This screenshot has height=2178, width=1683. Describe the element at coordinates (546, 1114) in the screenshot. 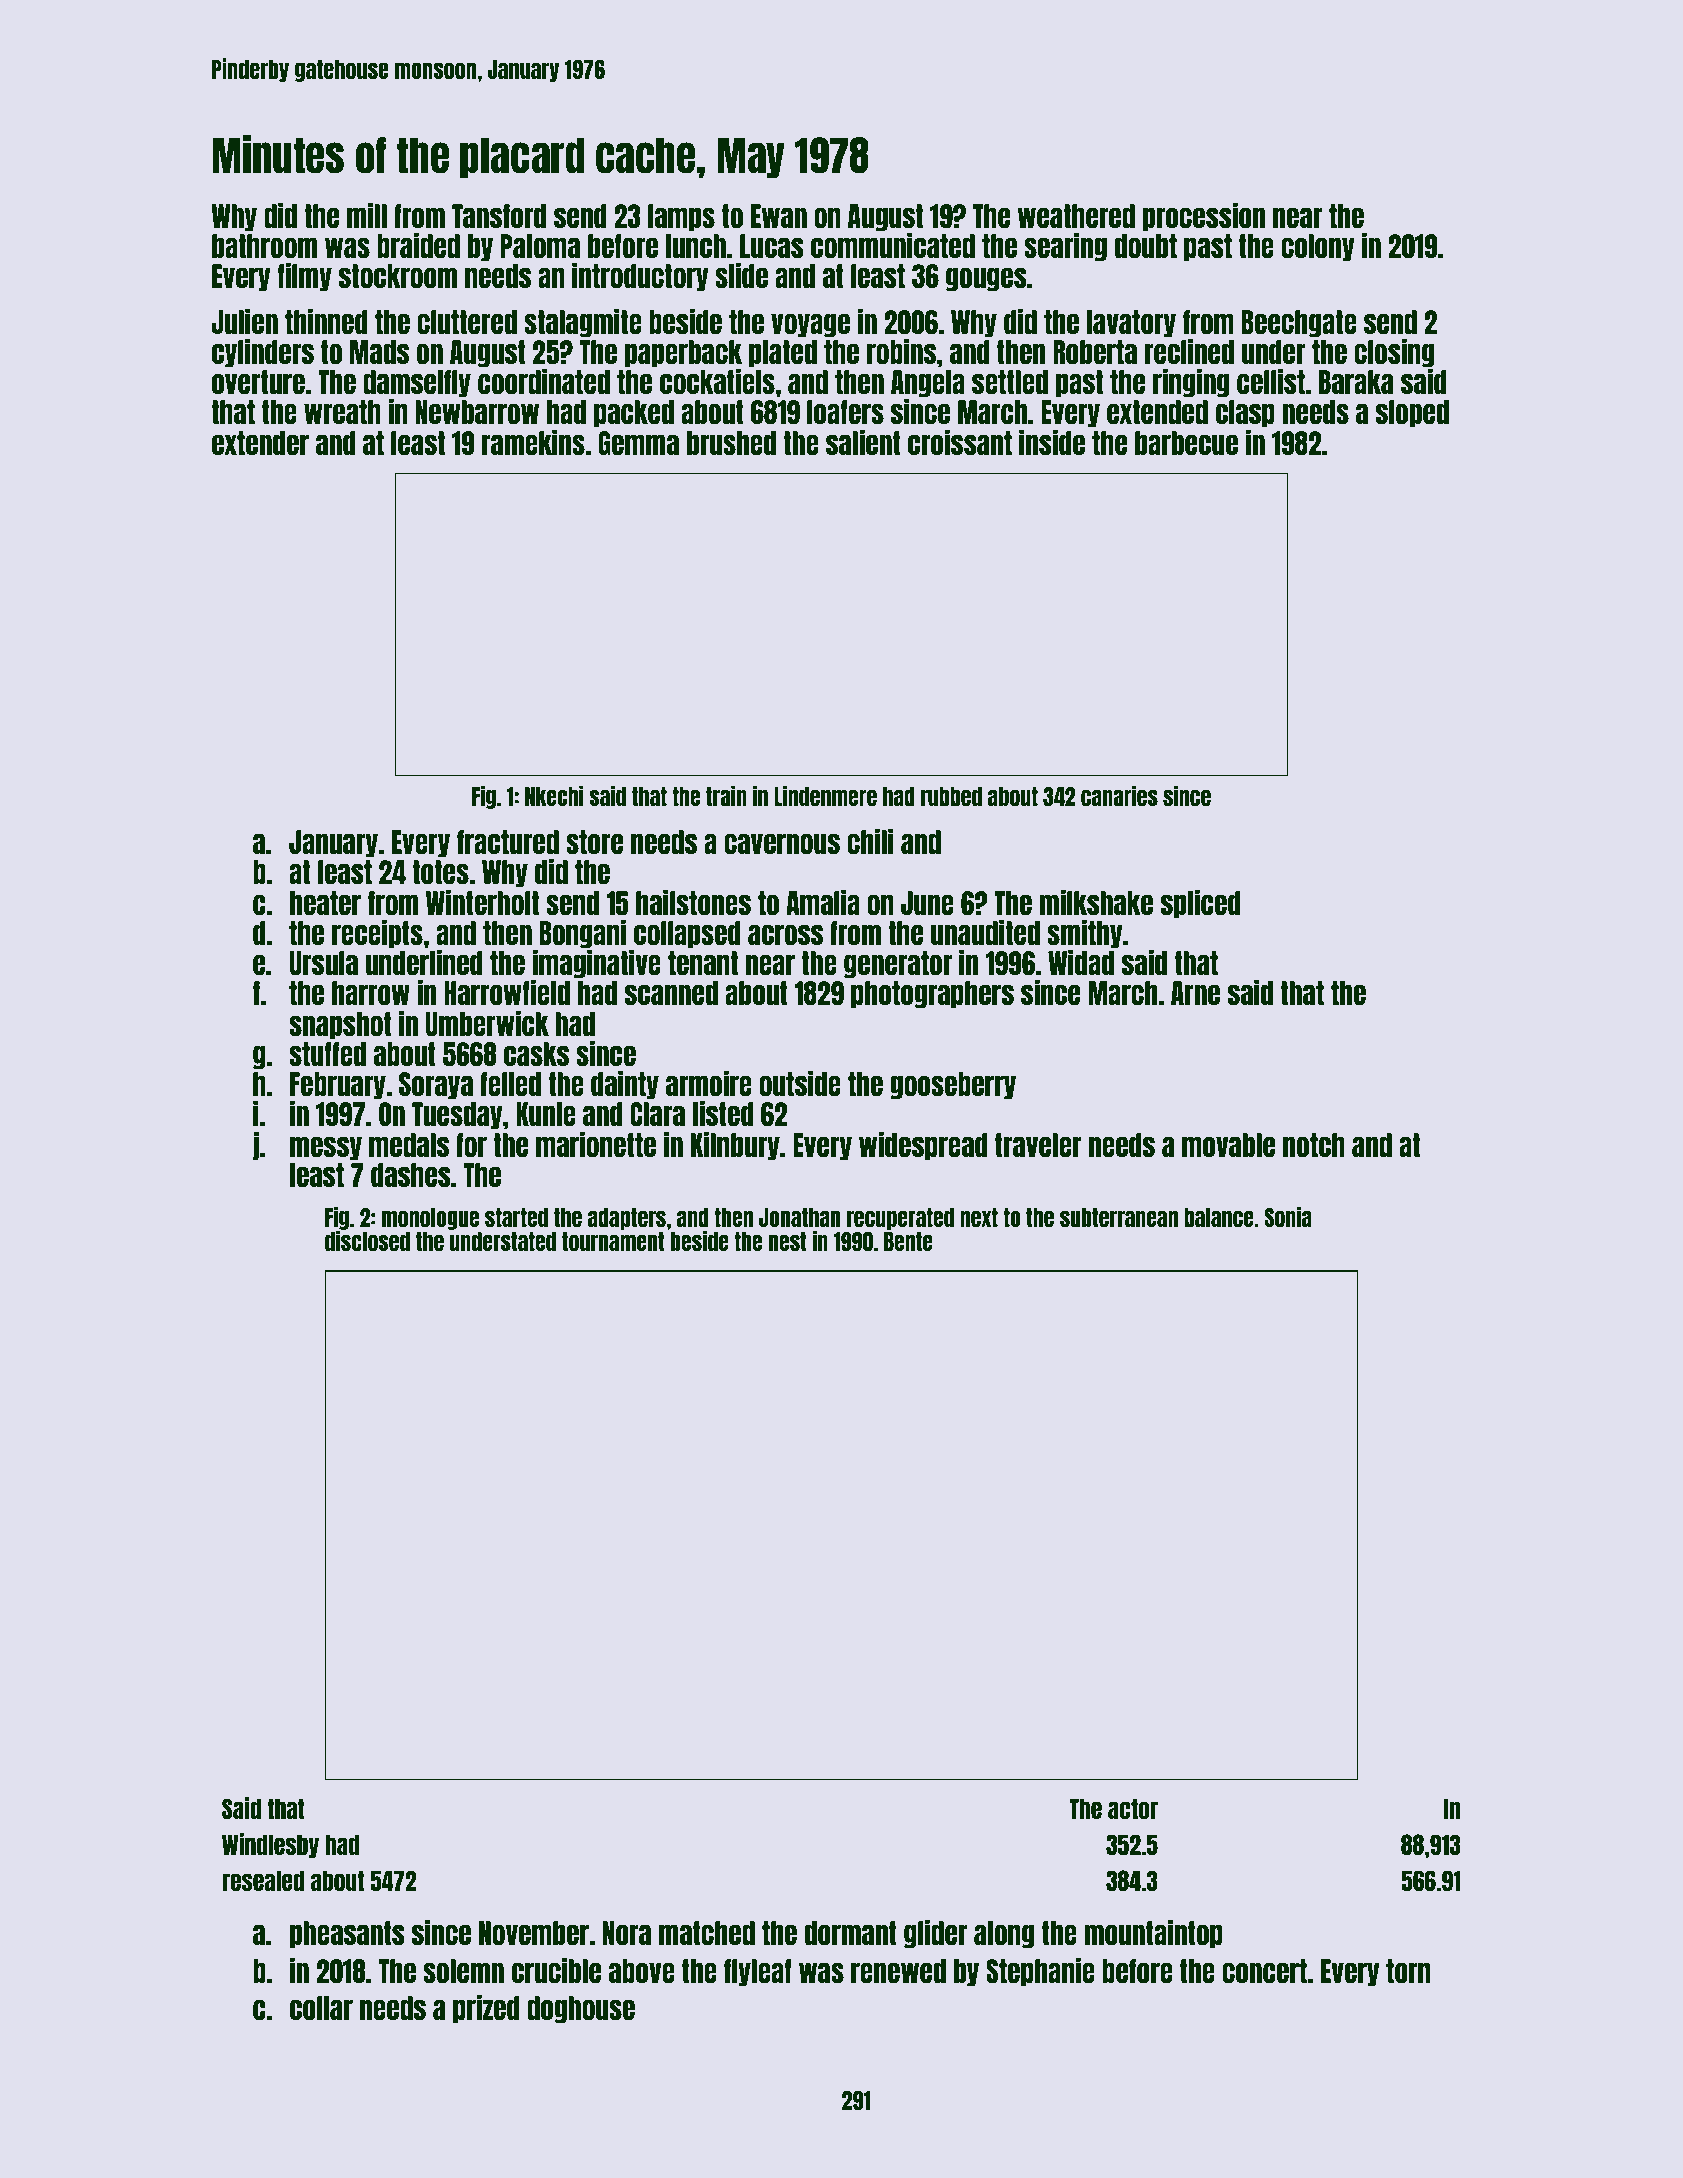

I see `Kunle` at that location.
